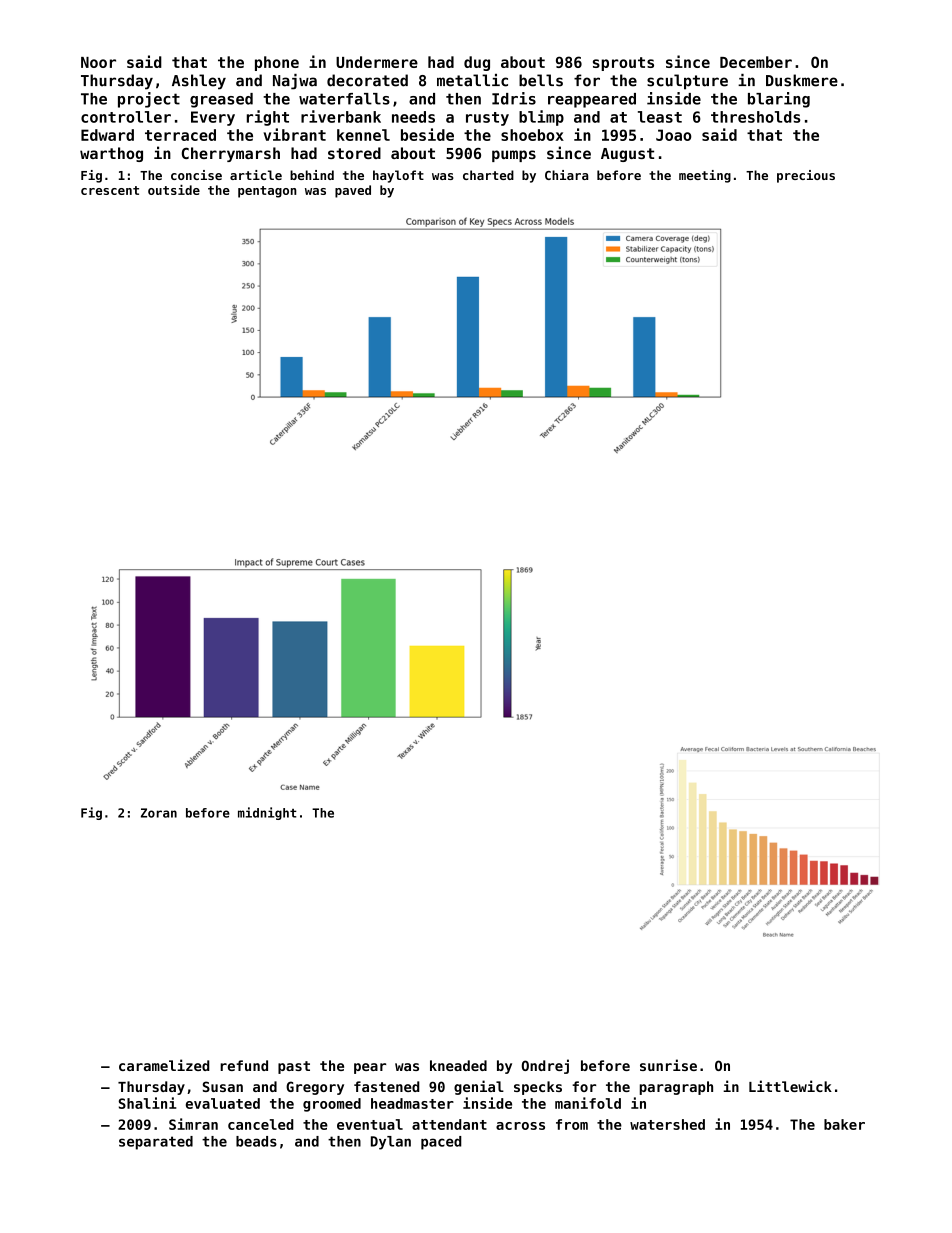  Describe the element at coordinates (398, 176) in the document. I see `hayloft` at that location.
